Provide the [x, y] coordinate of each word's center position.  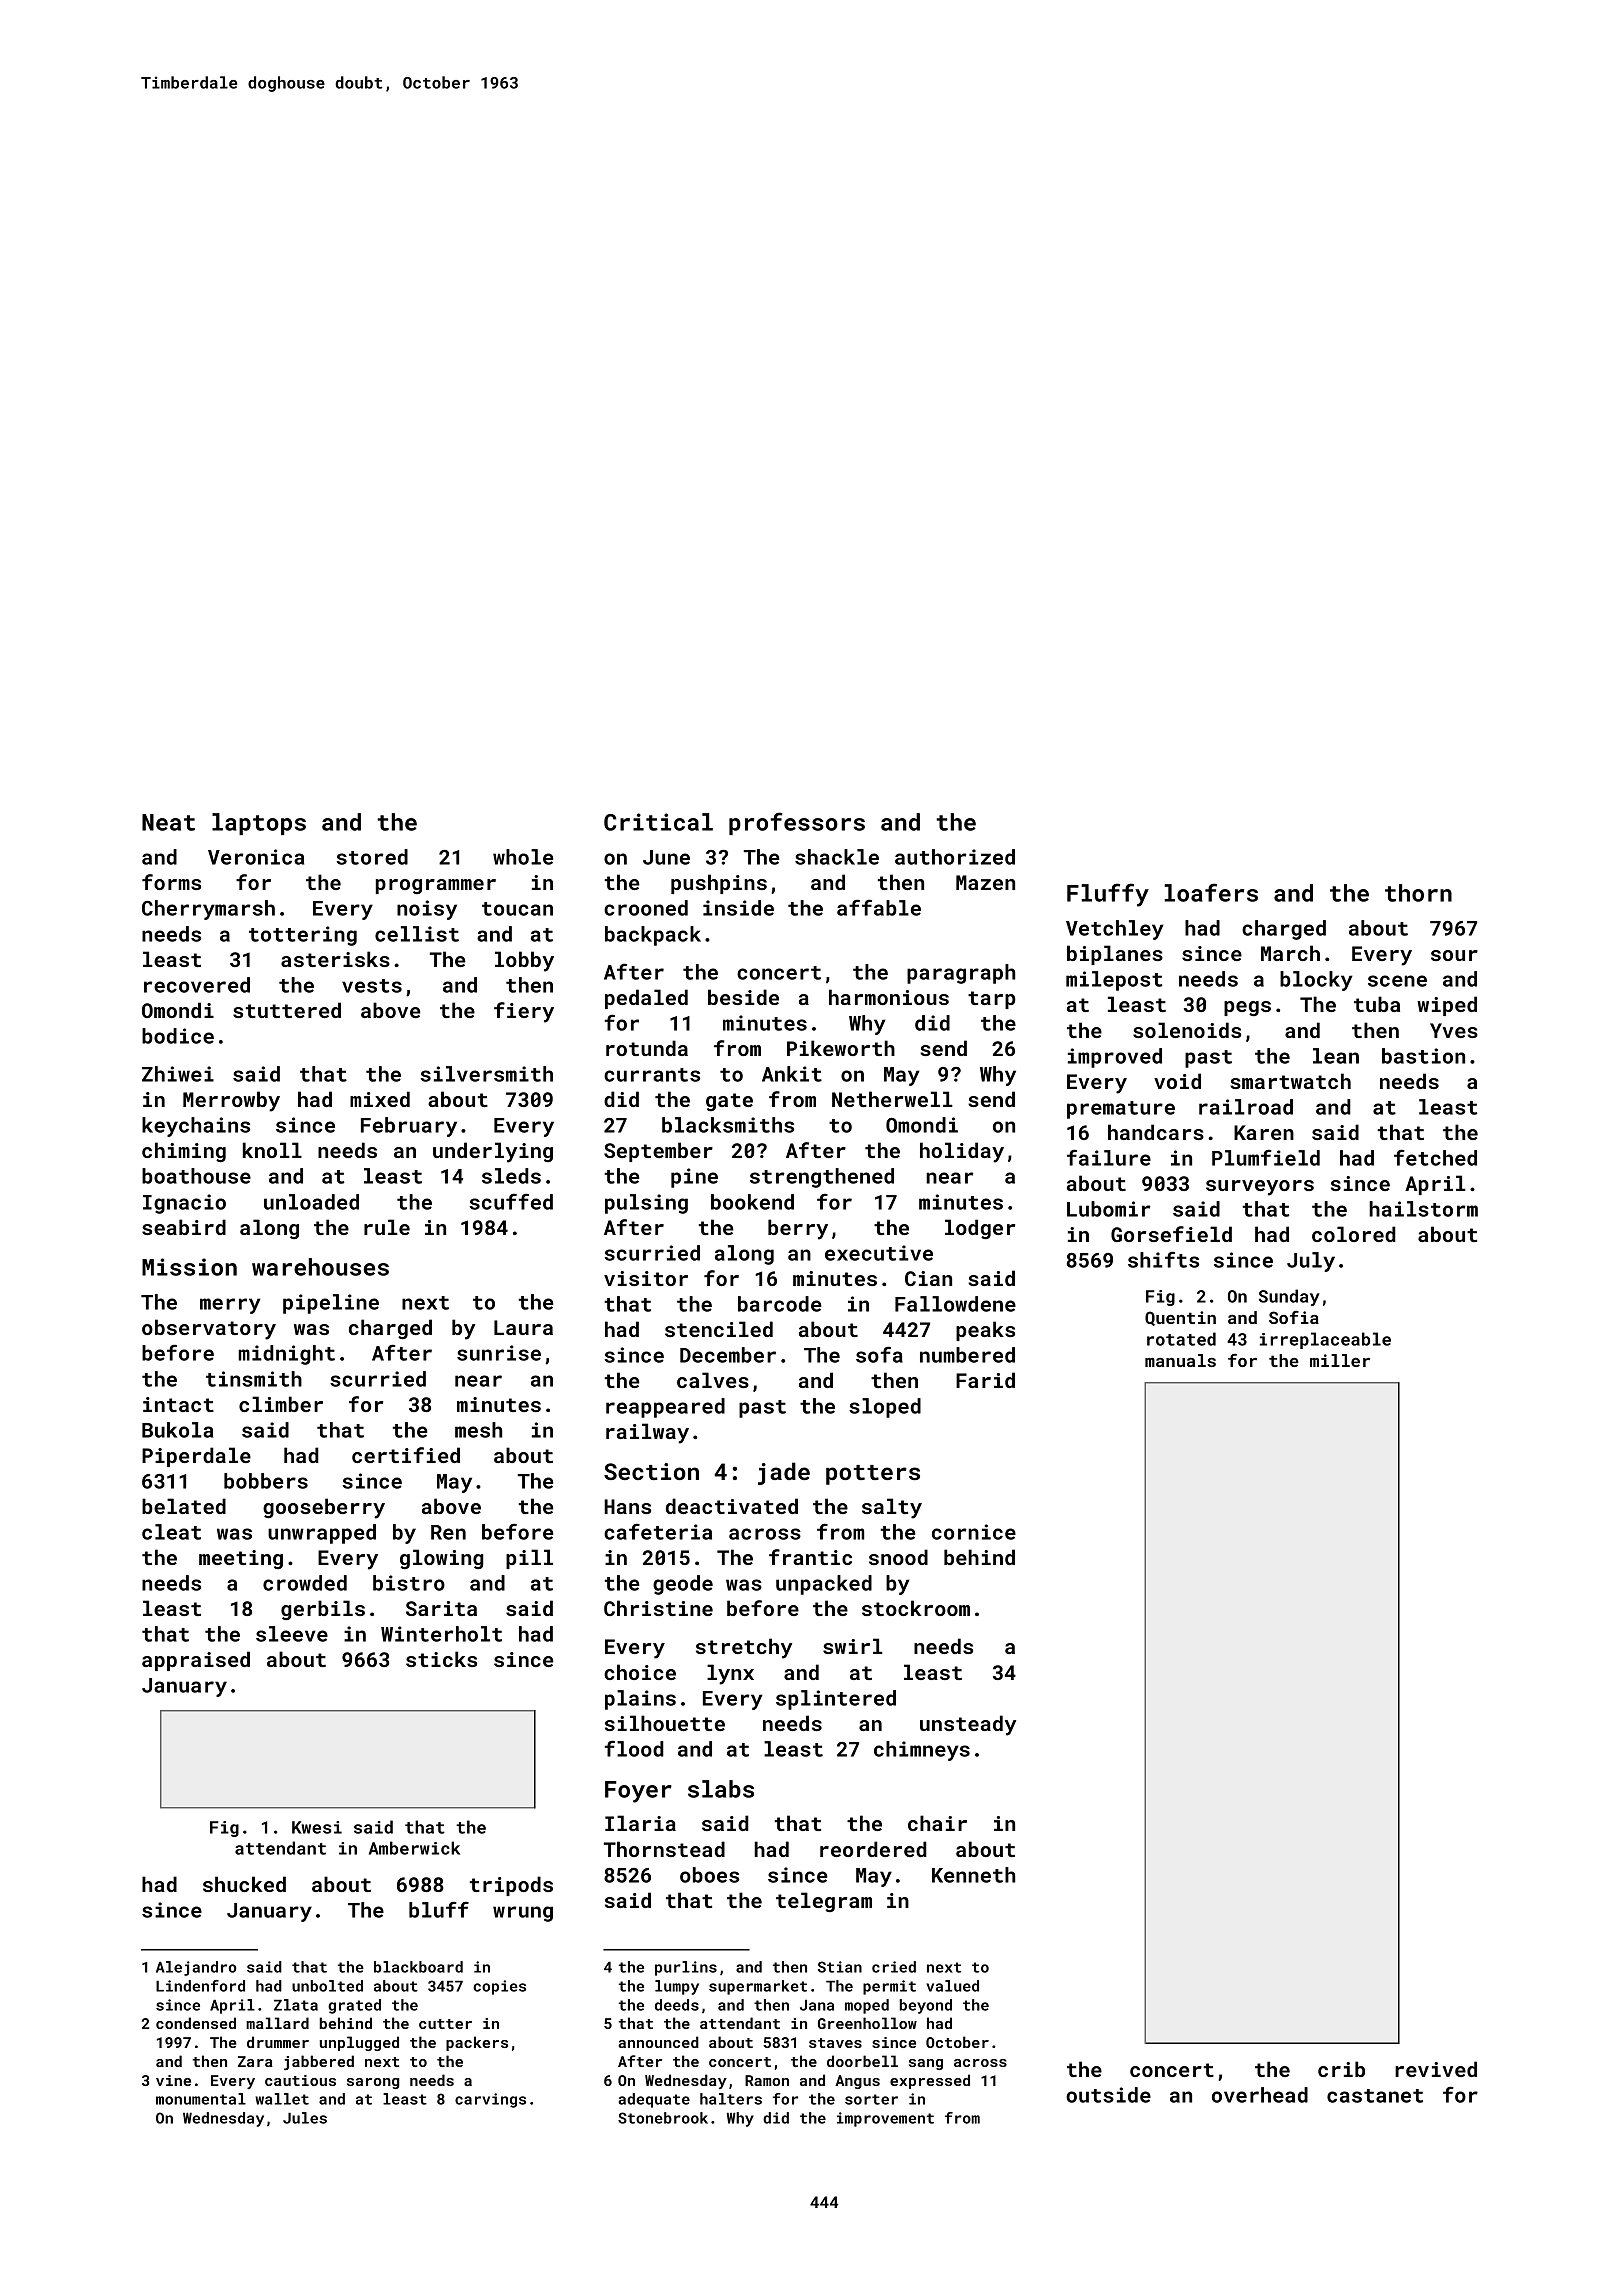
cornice [974, 1532]
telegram [824, 1902]
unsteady [968, 1725]
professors [797, 823]
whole [523, 857]
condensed [196, 2023]
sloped [885, 1408]
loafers [1211, 892]
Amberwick [414, 1848]
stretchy [744, 1648]
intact [178, 1404]
